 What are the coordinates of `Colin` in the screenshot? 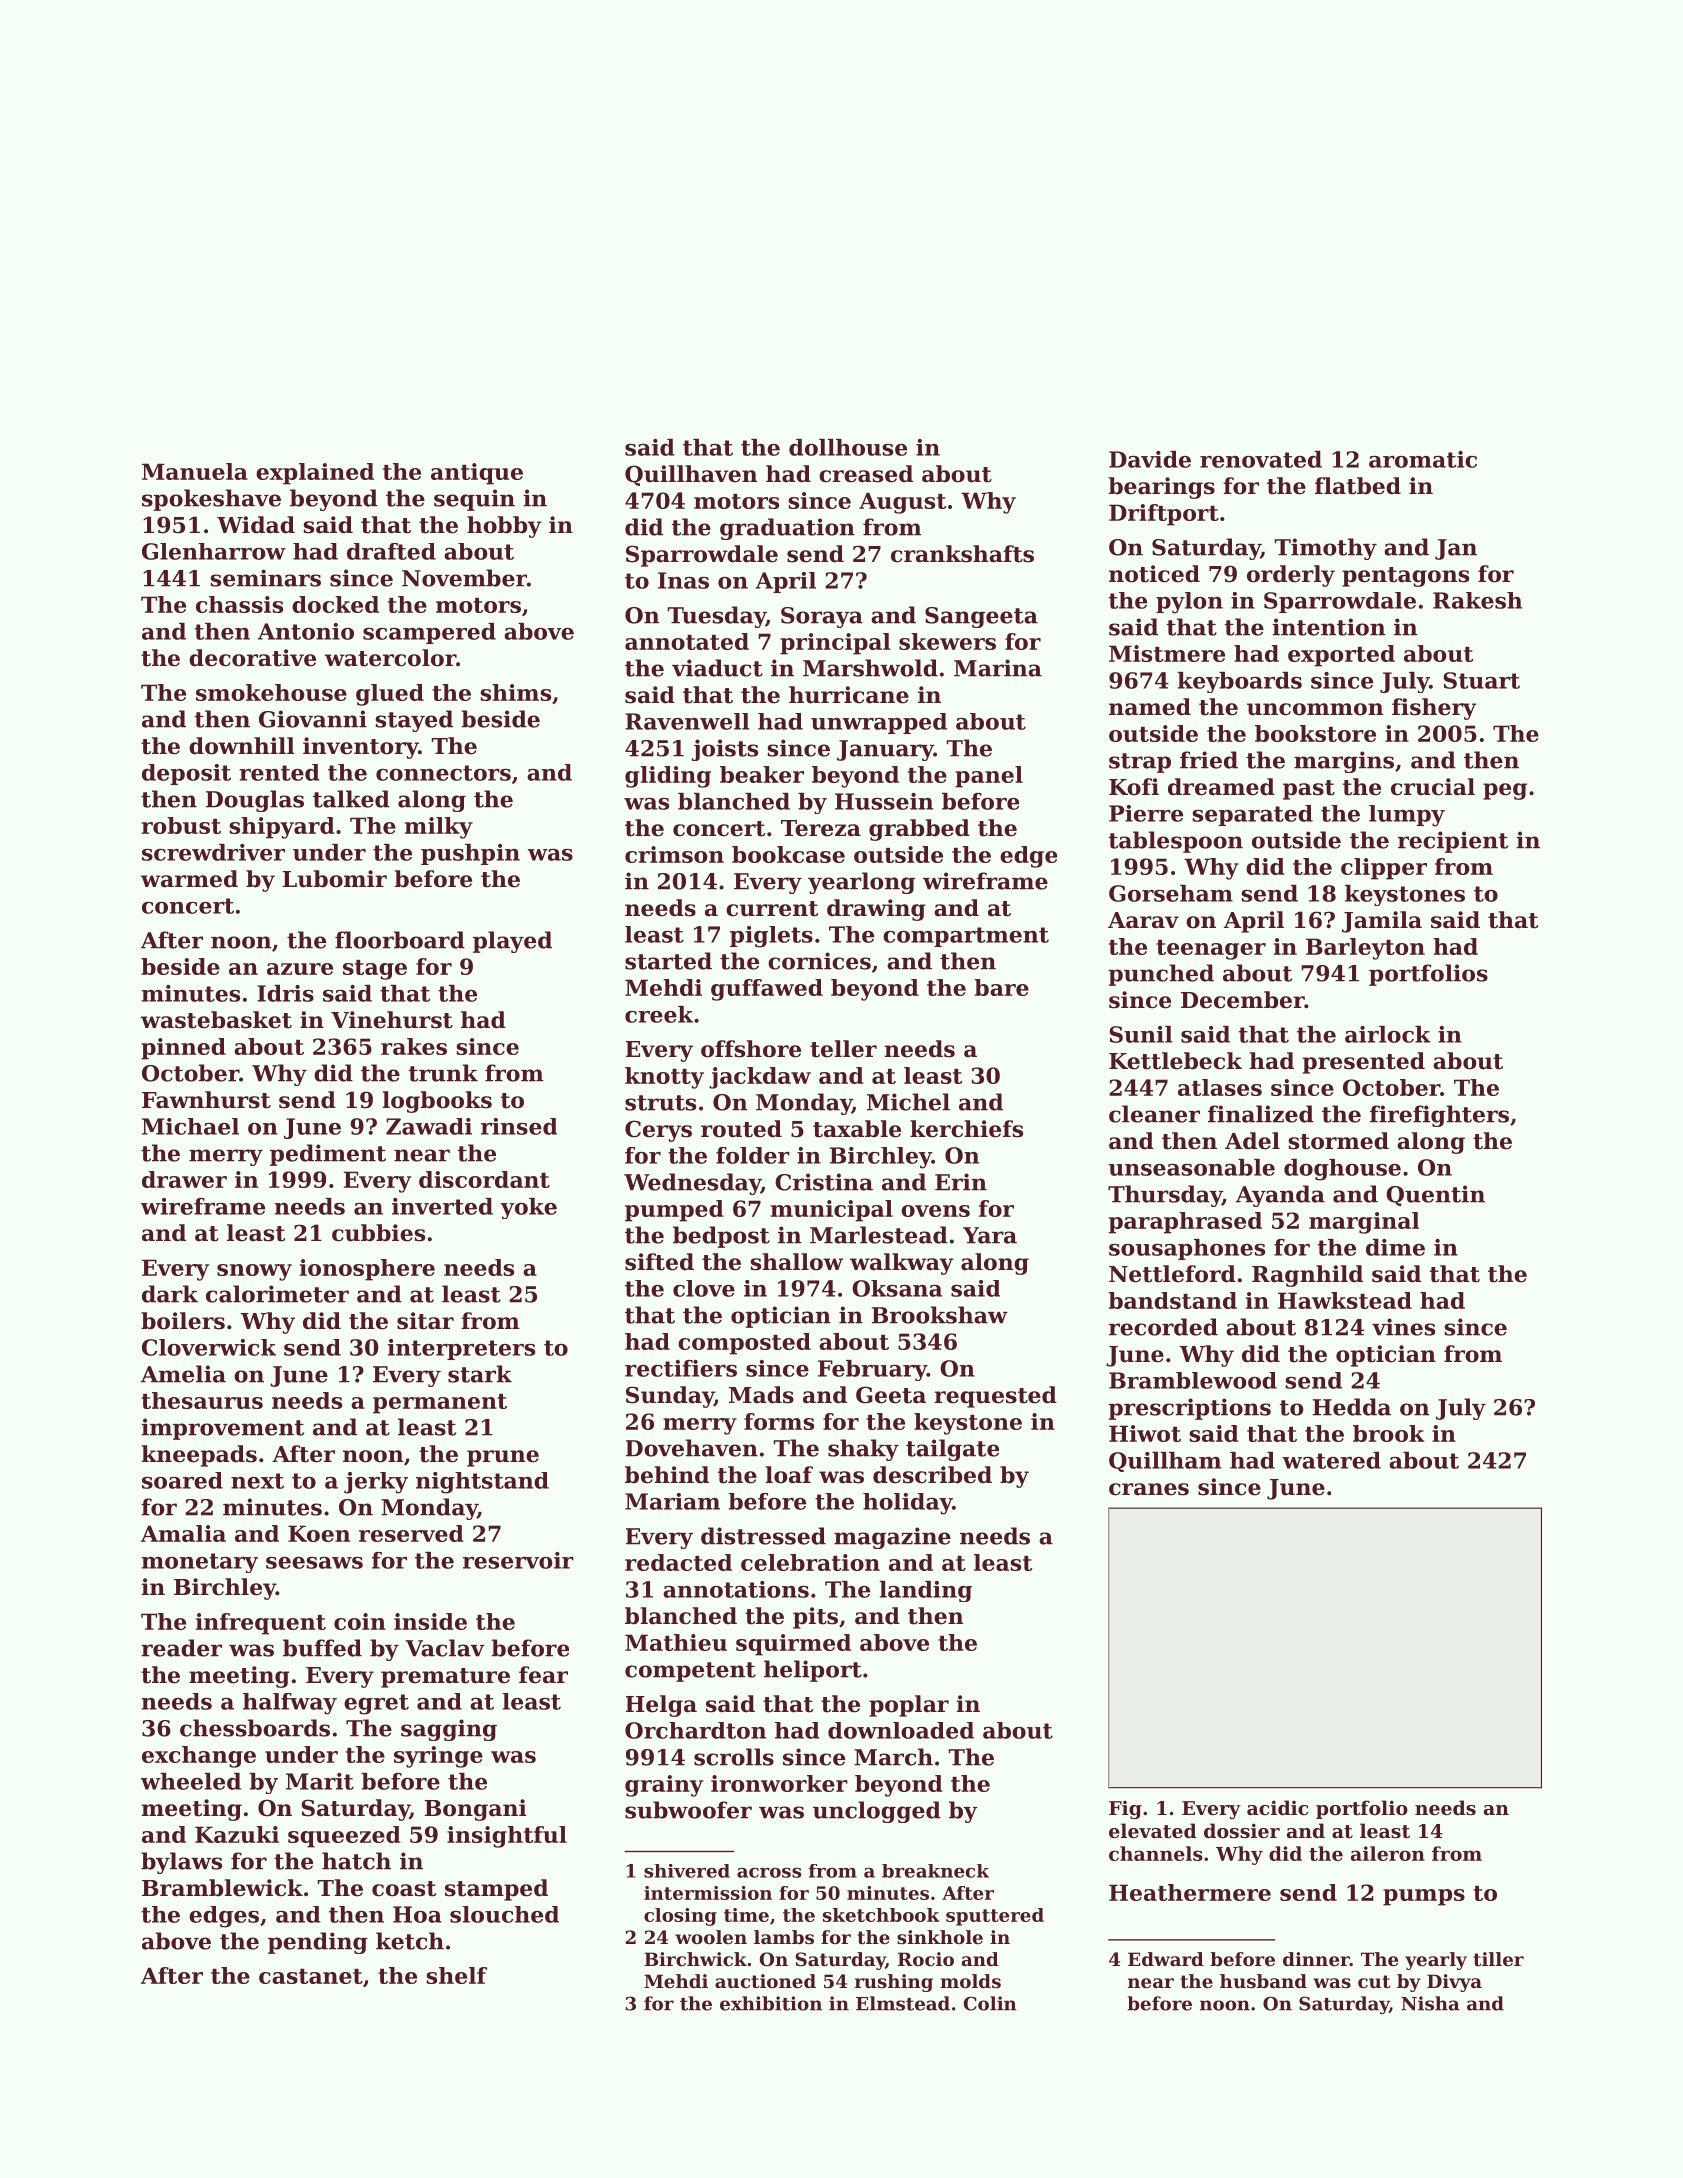 It's located at (990, 2003).
